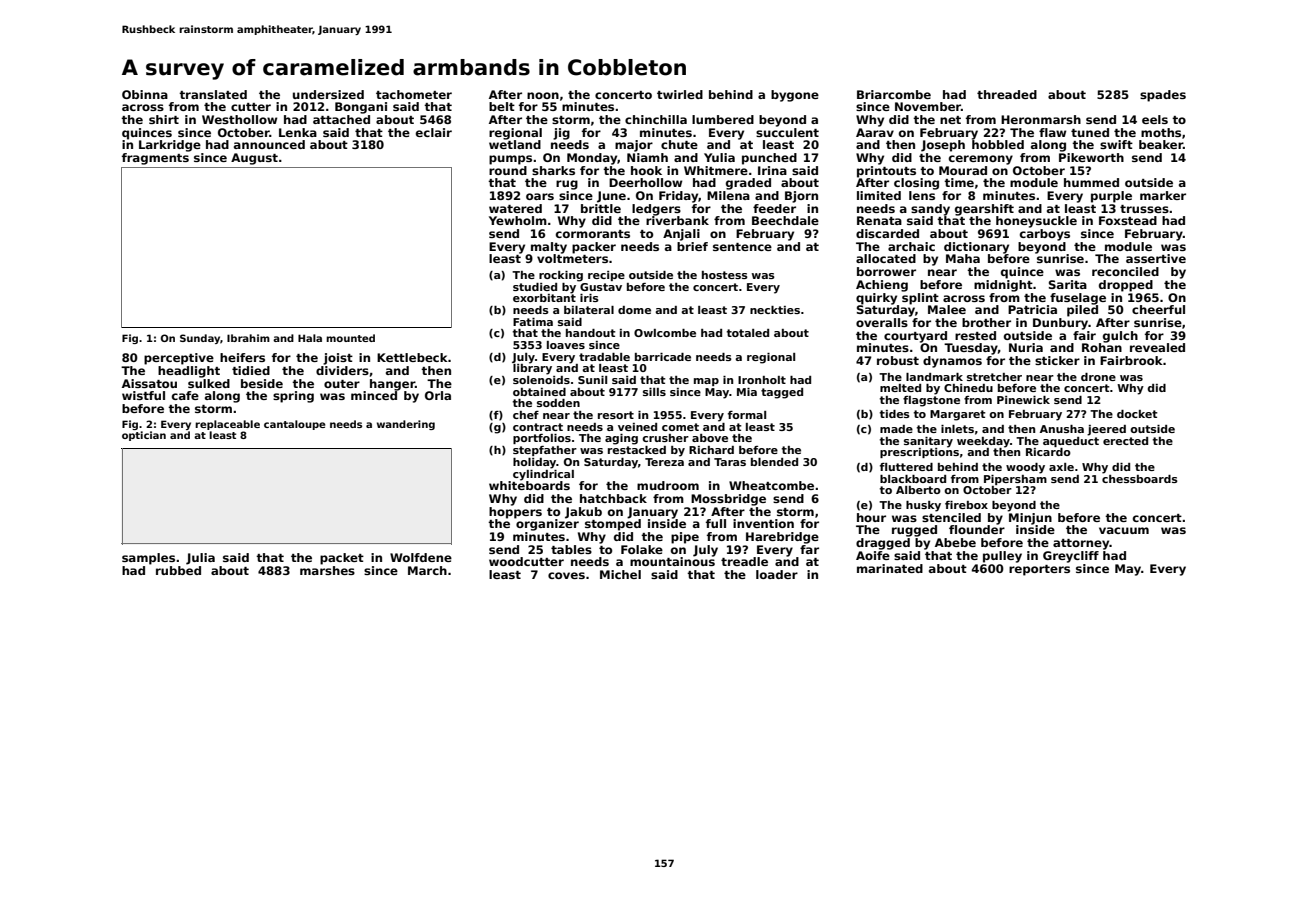 This screenshot has height=924, width=1308. Describe the element at coordinates (1045, 235) in the screenshot. I see `carboys` at that location.
